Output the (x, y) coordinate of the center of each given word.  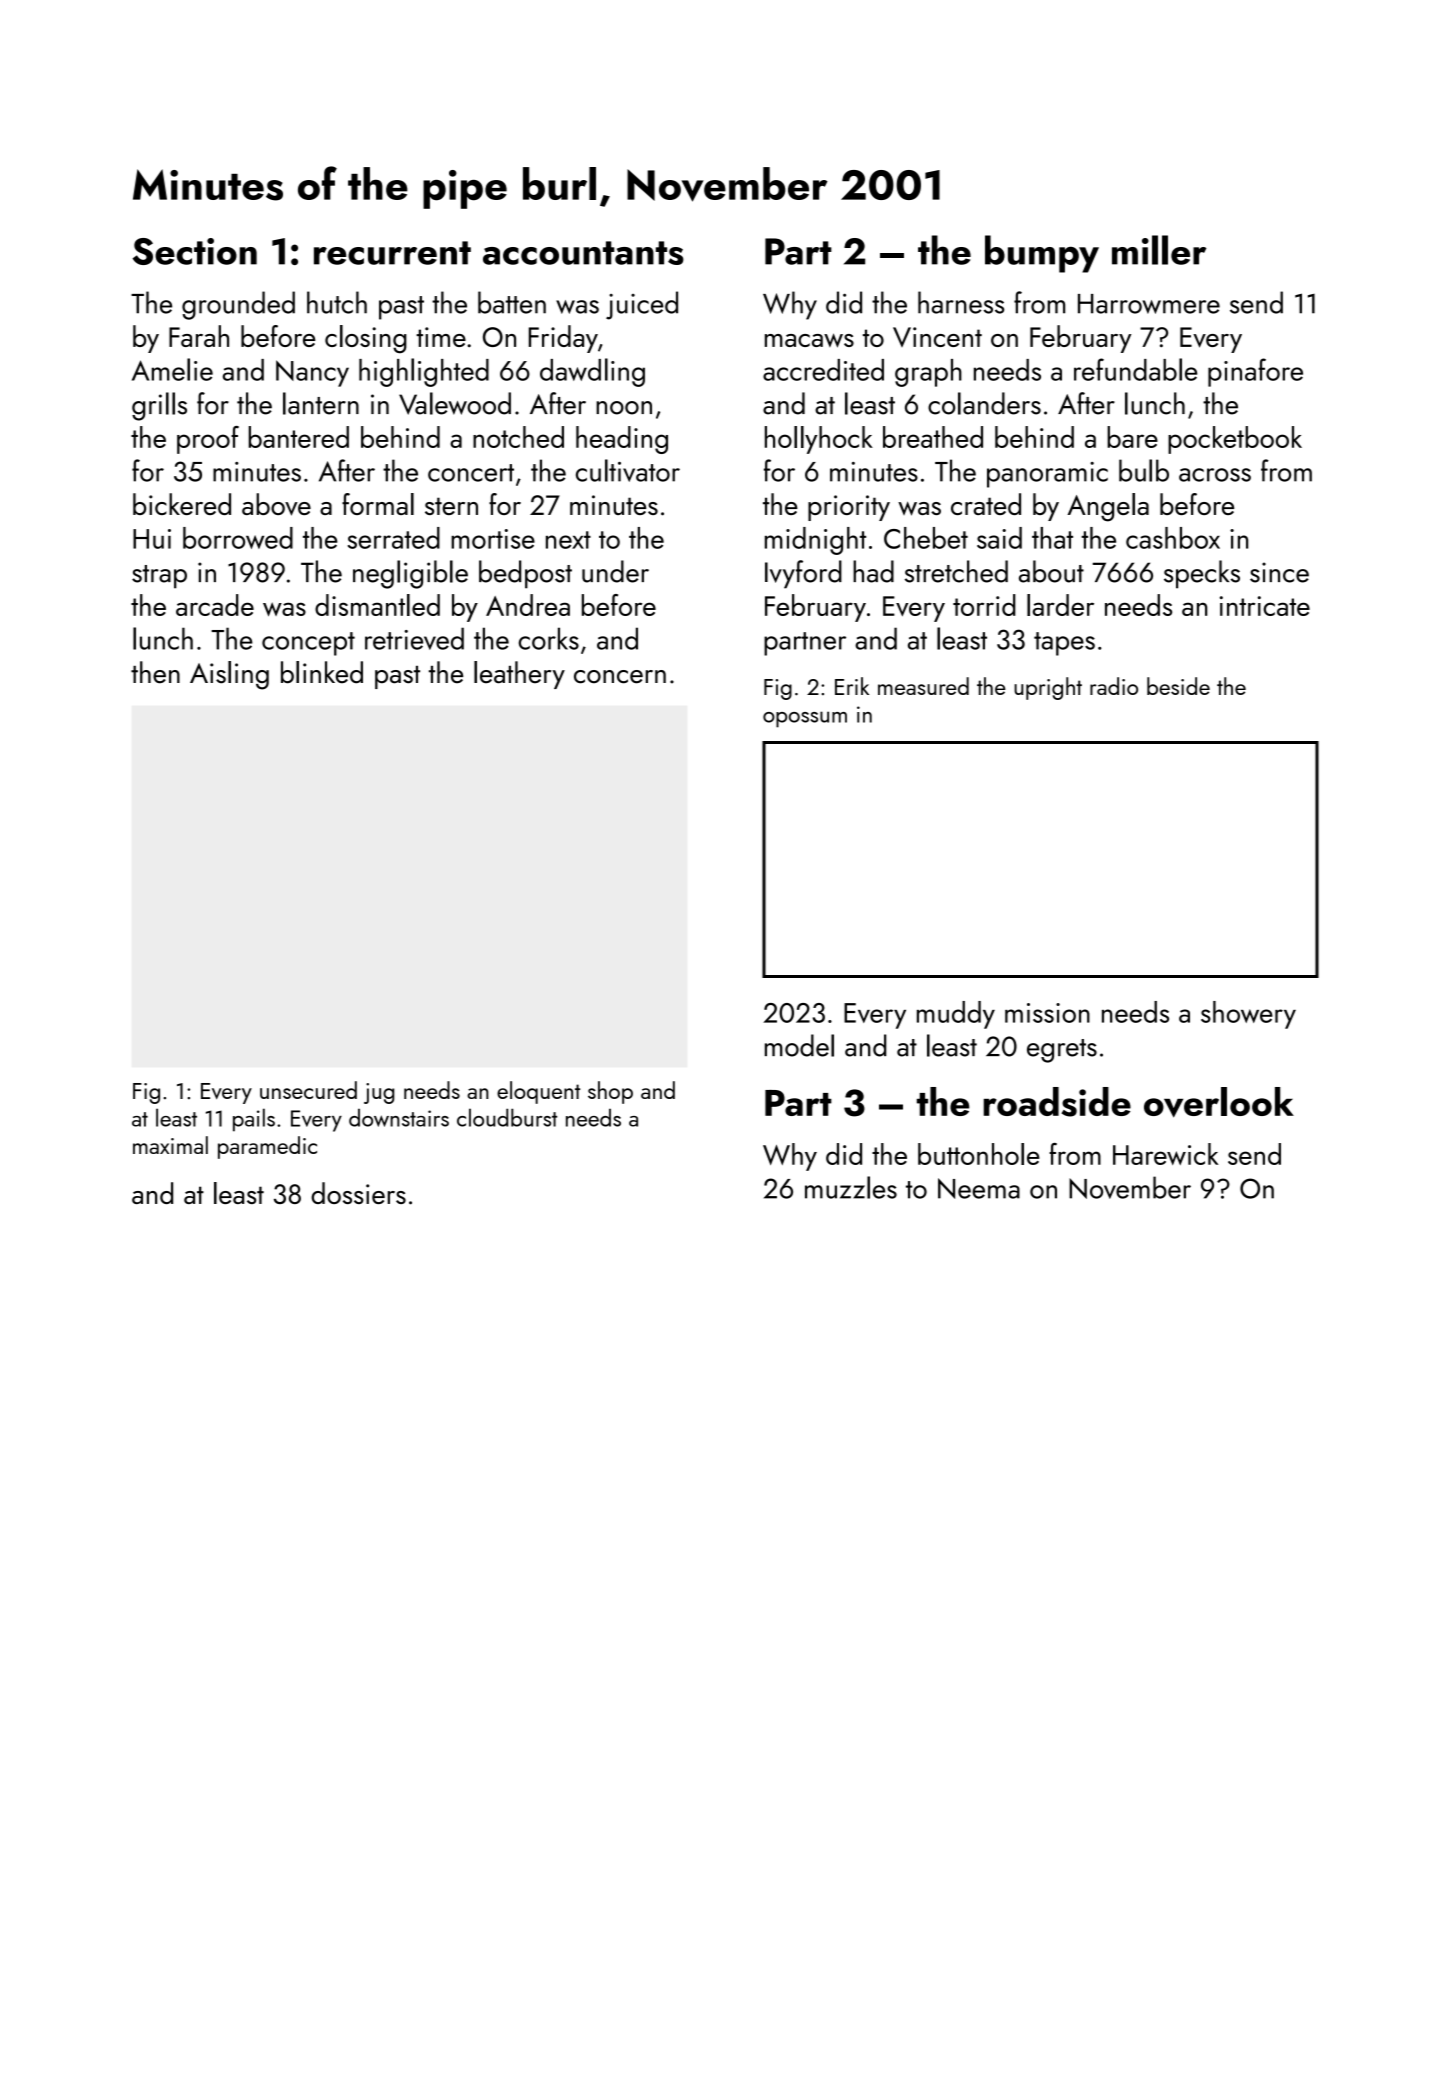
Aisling (229, 675)
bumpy (1042, 254)
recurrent (392, 253)
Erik (852, 686)
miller (1159, 250)
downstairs (399, 1118)
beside (1178, 686)
